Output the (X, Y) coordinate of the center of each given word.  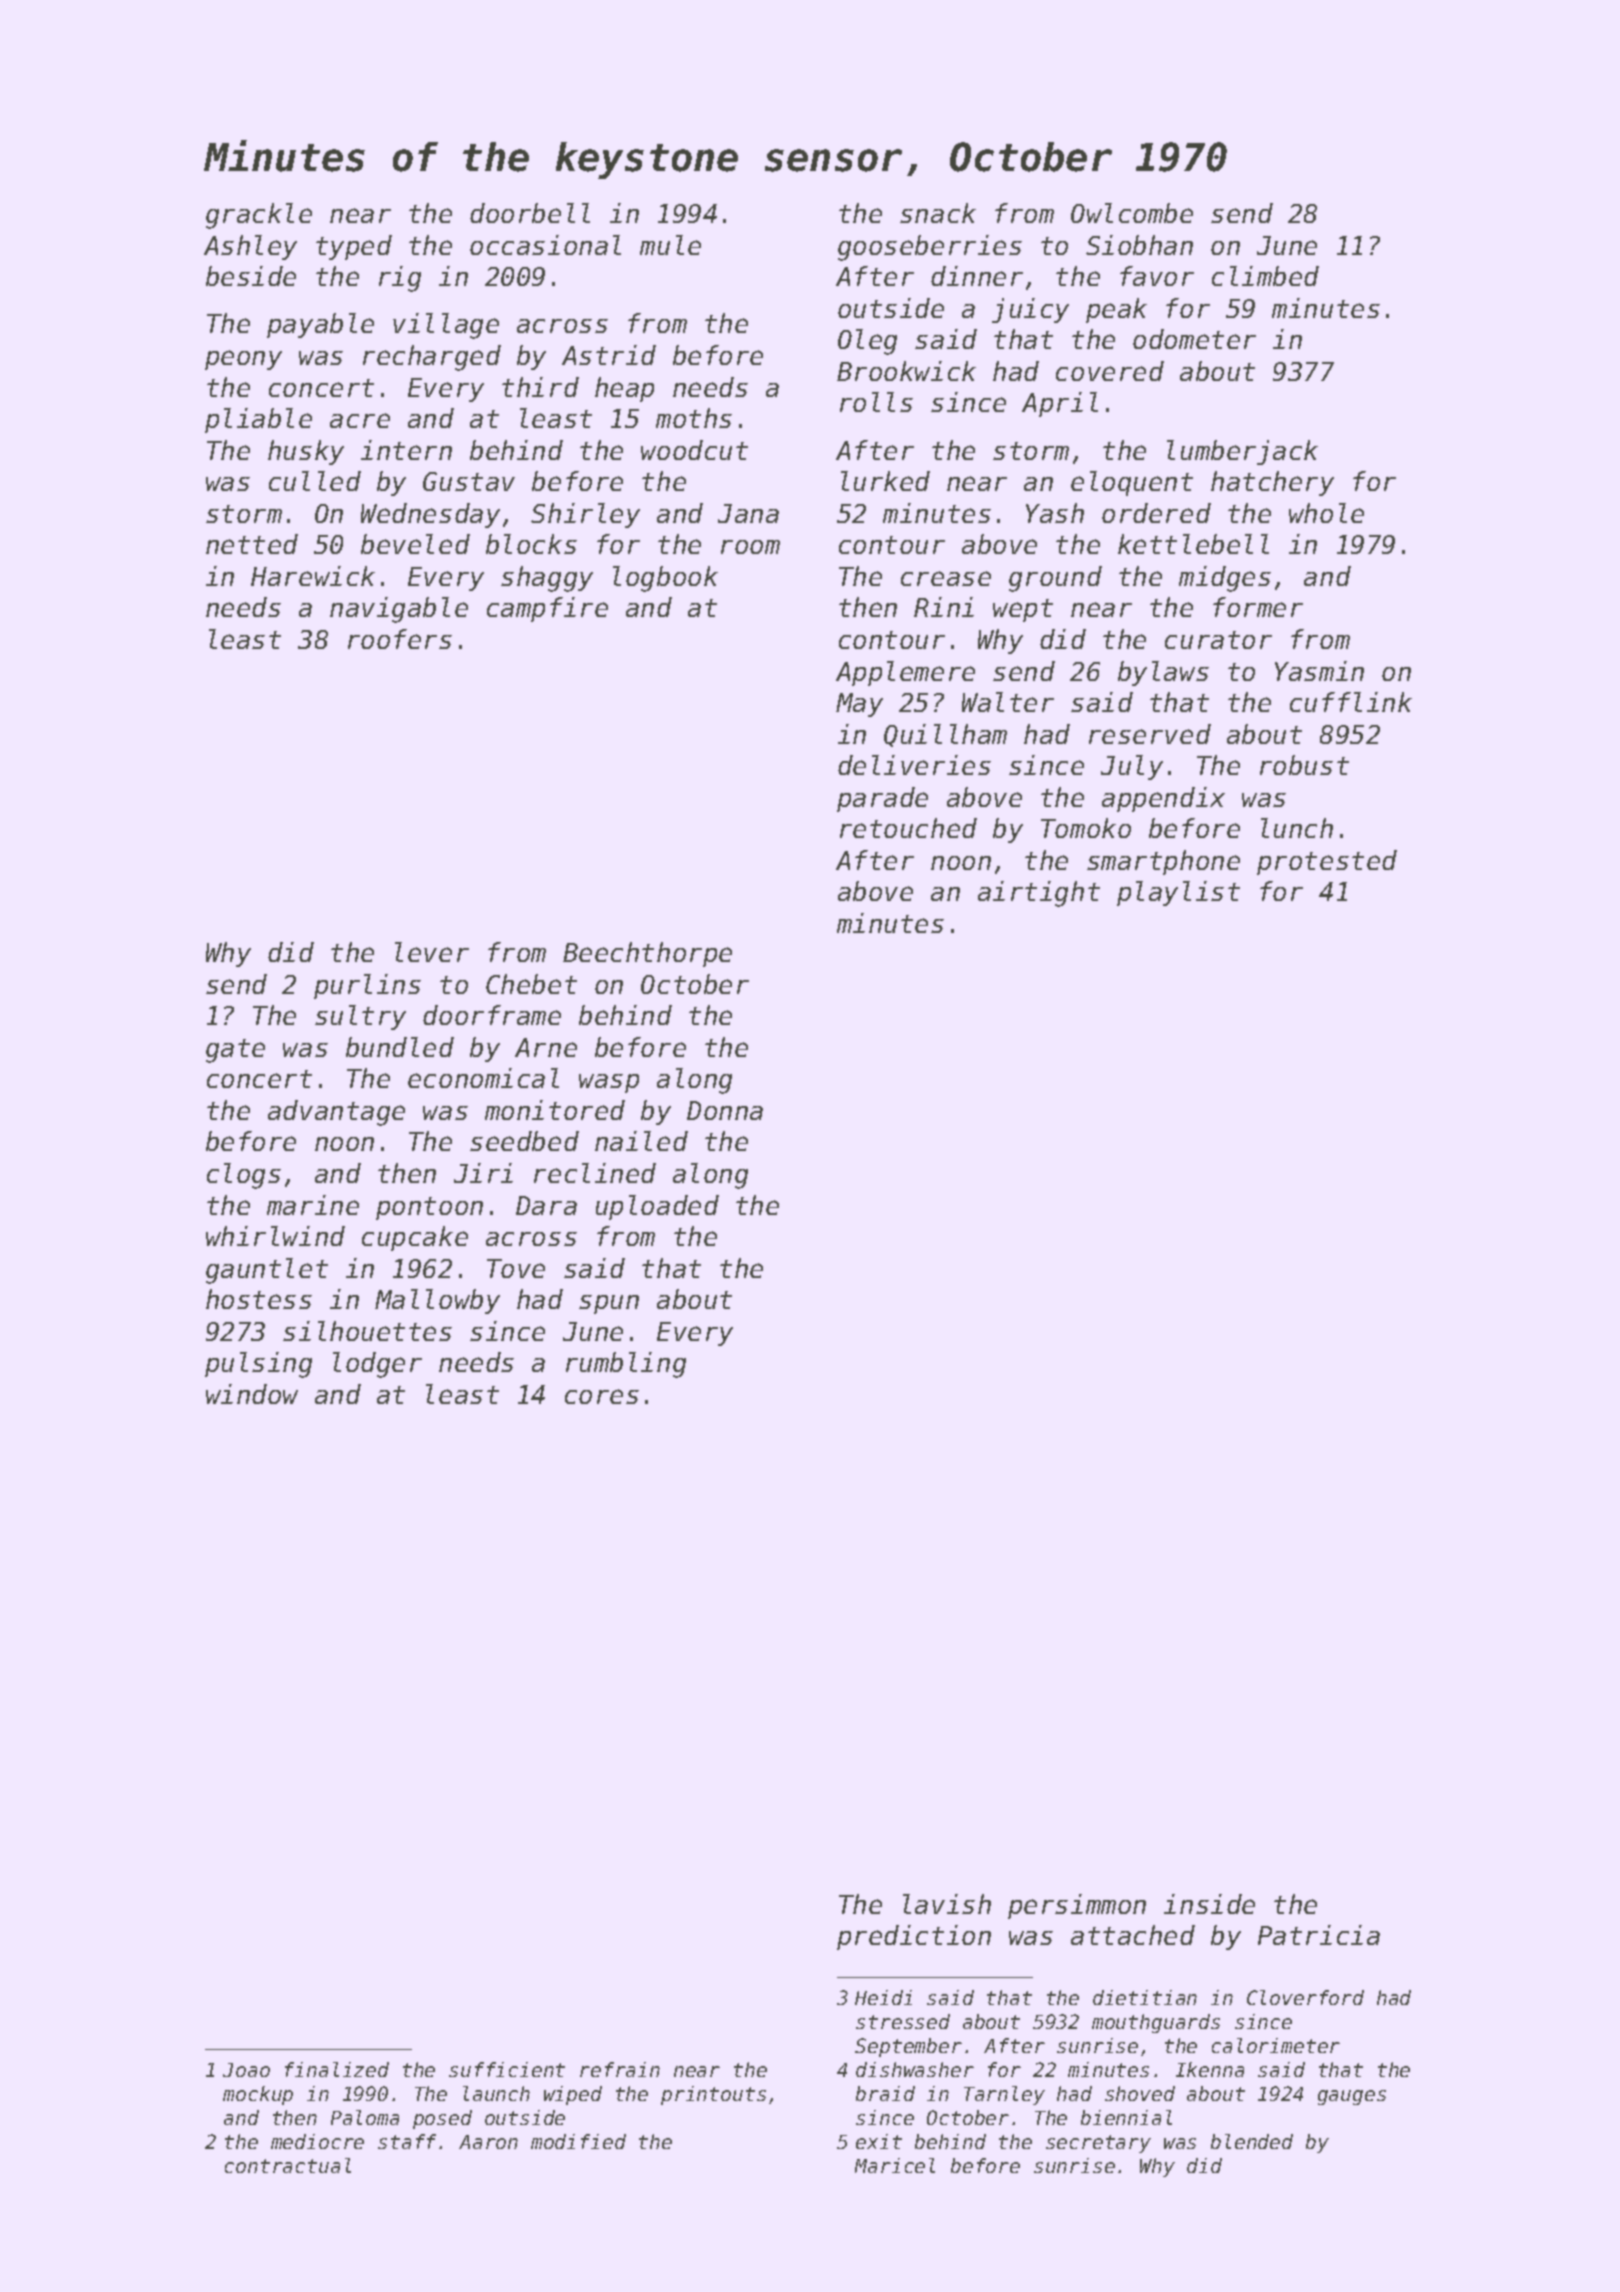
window (252, 1394)
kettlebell (1193, 544)
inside (1209, 1904)
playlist (1178, 893)
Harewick (313, 576)
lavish (947, 1904)
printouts (713, 2095)
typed (354, 247)
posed (442, 2119)
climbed (1265, 276)
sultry (360, 1017)
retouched (908, 828)
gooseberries (930, 248)
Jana (748, 513)
